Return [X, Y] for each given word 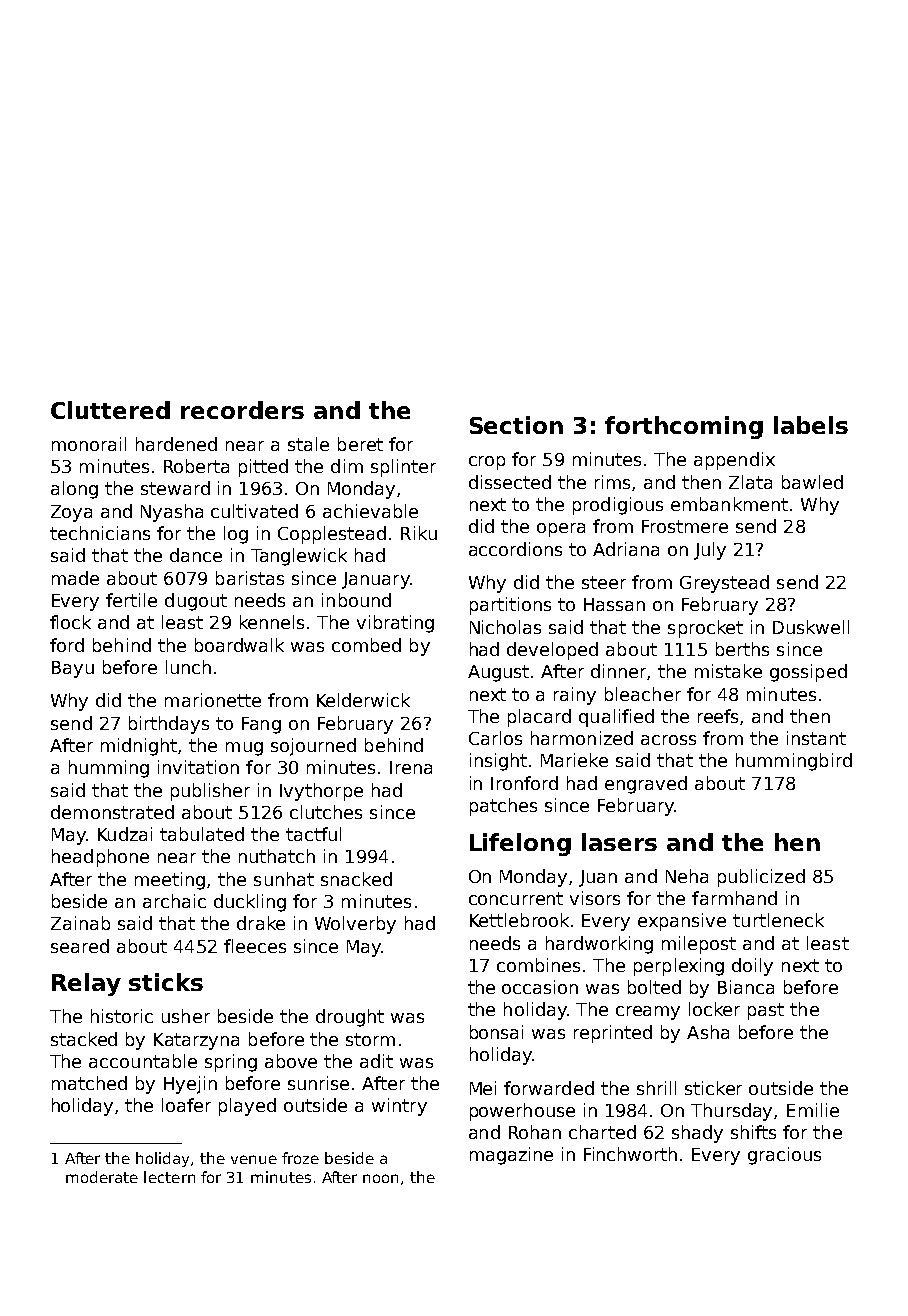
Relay [86, 984]
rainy [575, 696]
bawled [812, 482]
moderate [102, 1177]
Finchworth [630, 1154]
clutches [326, 812]
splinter [403, 468]
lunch [188, 667]
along [74, 490]
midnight [139, 747]
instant [816, 738]
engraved [646, 785]
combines [538, 965]
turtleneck [778, 920]
